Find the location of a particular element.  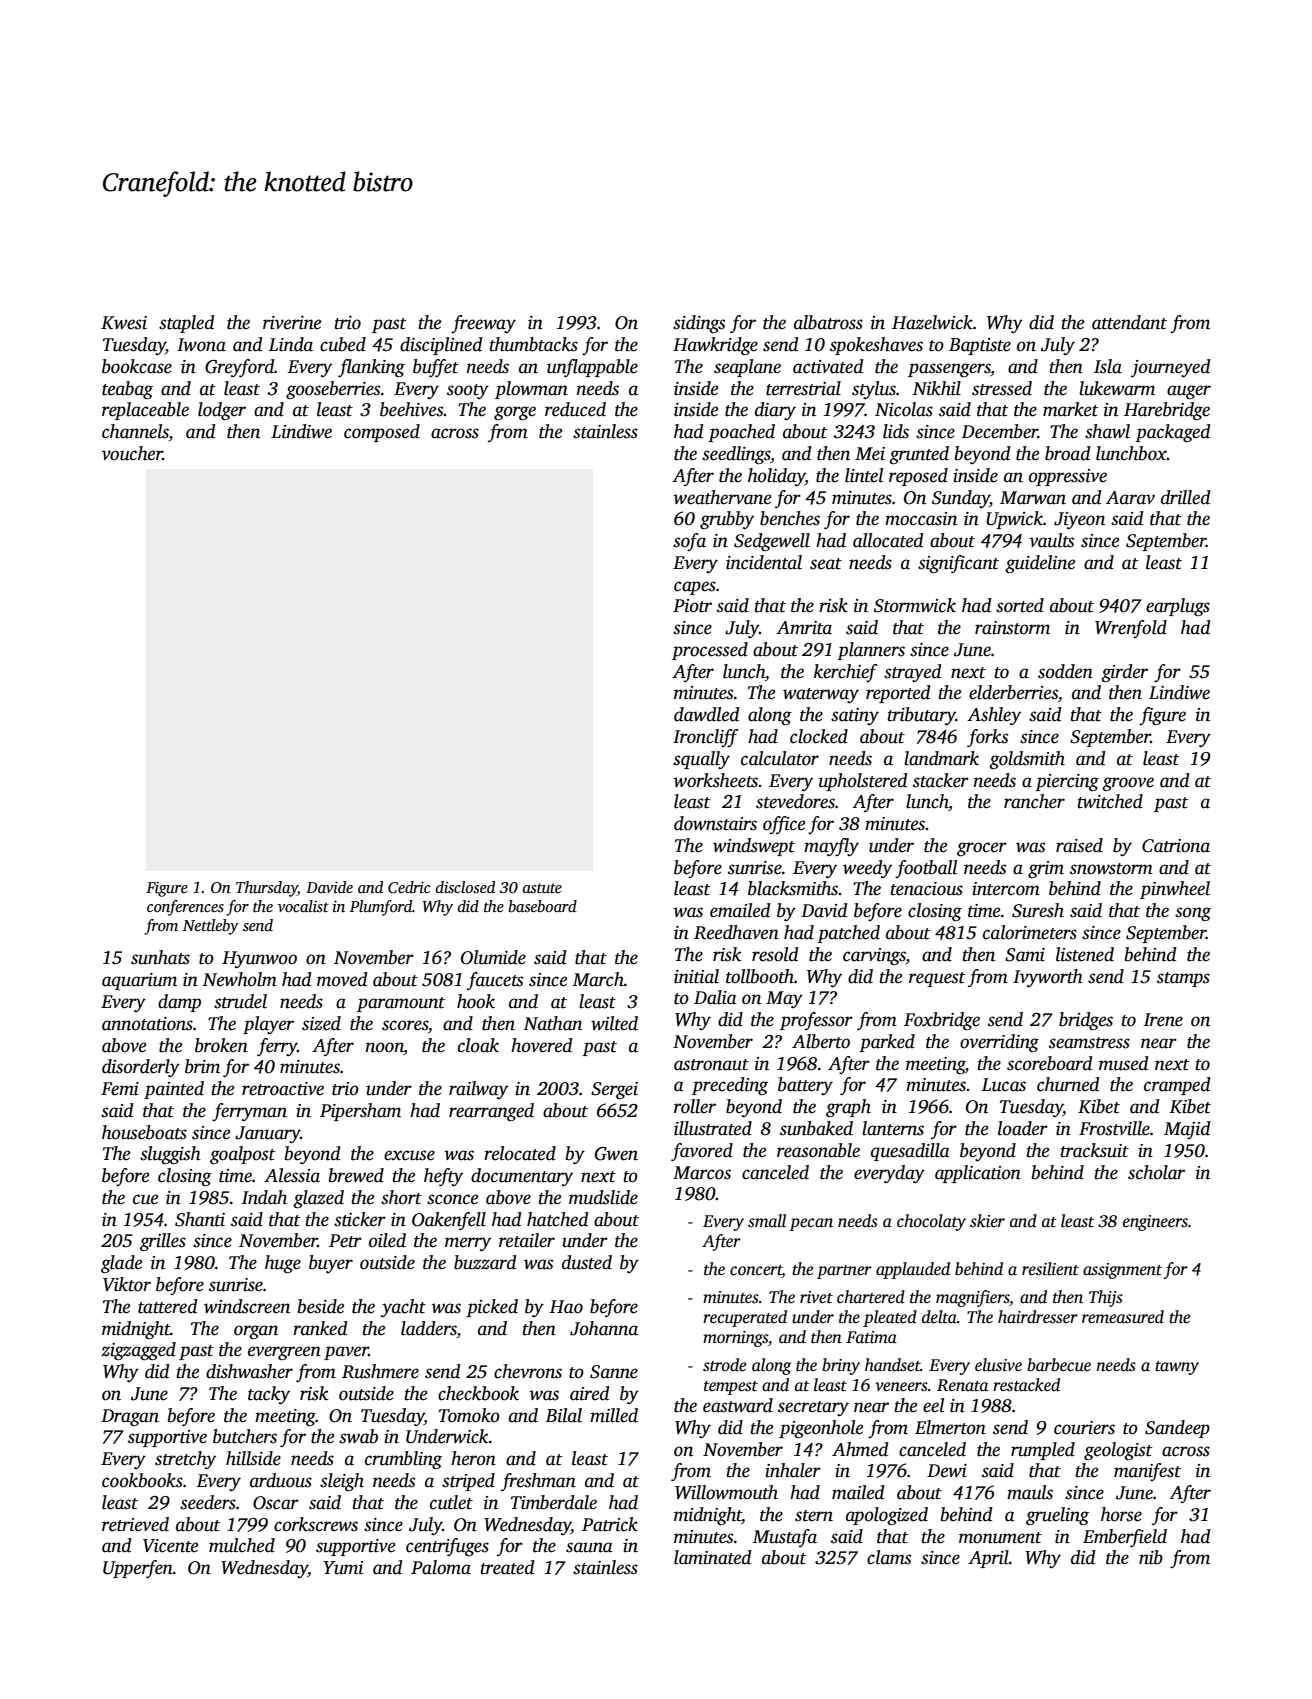

weathervane is located at coordinates (722, 497).
